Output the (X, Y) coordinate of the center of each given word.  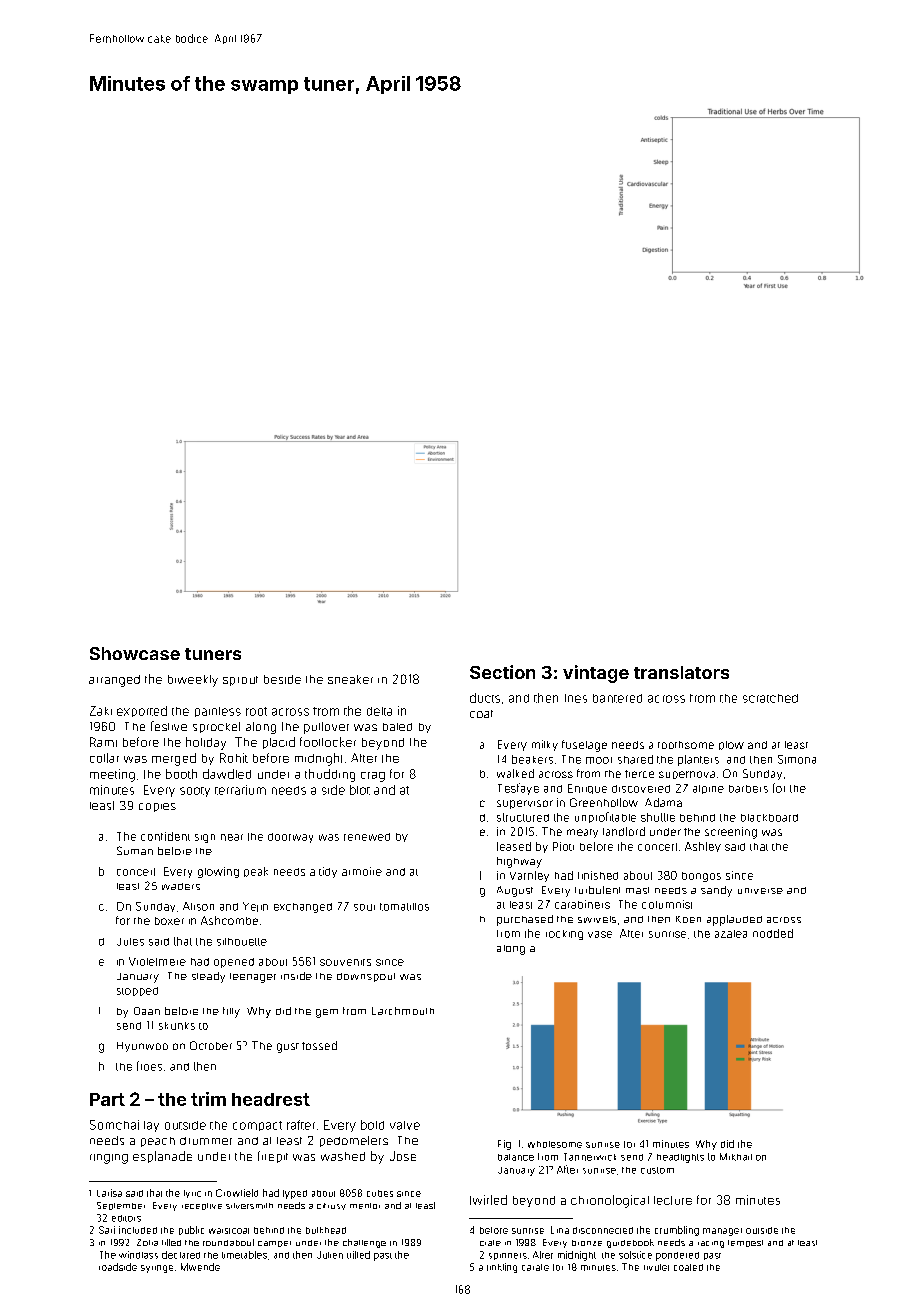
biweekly (193, 681)
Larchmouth (403, 1011)
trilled (358, 1255)
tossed (319, 1045)
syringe (157, 1269)
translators (681, 672)
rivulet (656, 1267)
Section (502, 672)
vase (600, 934)
